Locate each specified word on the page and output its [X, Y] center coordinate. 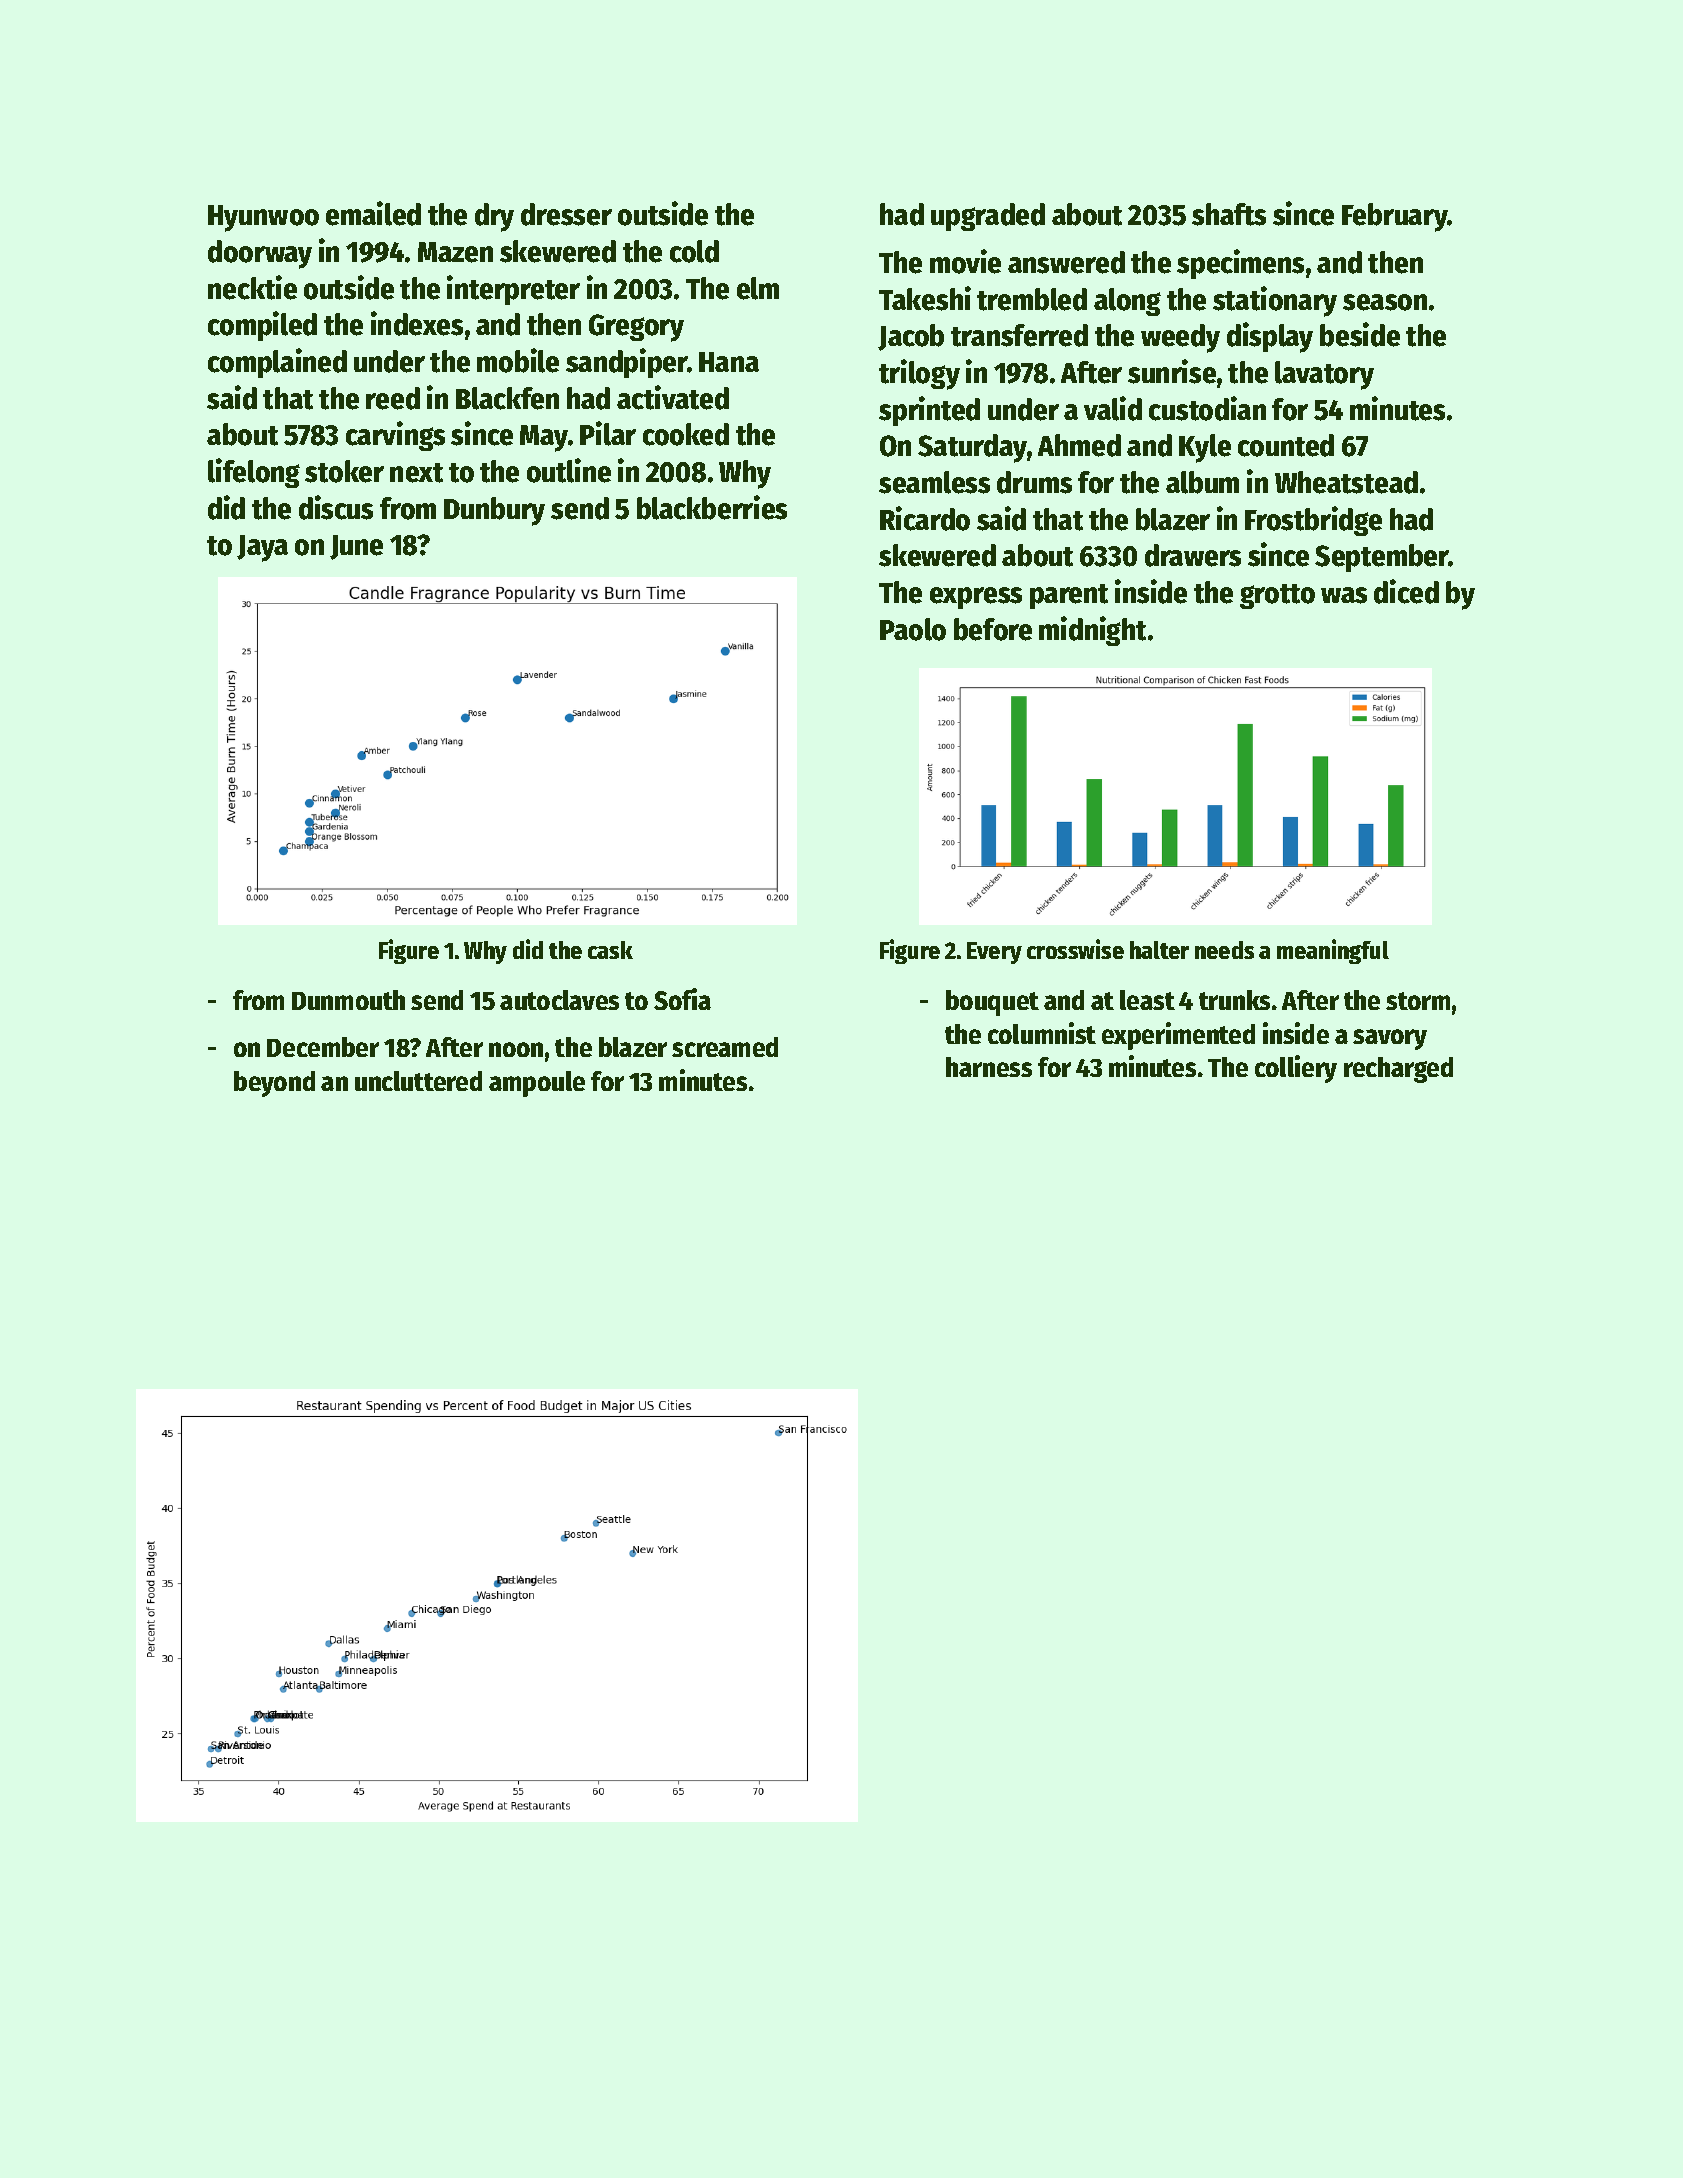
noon [516, 1049]
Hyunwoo [263, 218]
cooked [686, 434]
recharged [1398, 1070]
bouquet [992, 1003]
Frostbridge [1313, 521]
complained [277, 363]
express [976, 598]
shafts [1229, 214]
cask [610, 950]
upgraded [988, 217]
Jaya [262, 548]
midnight [1092, 631]
